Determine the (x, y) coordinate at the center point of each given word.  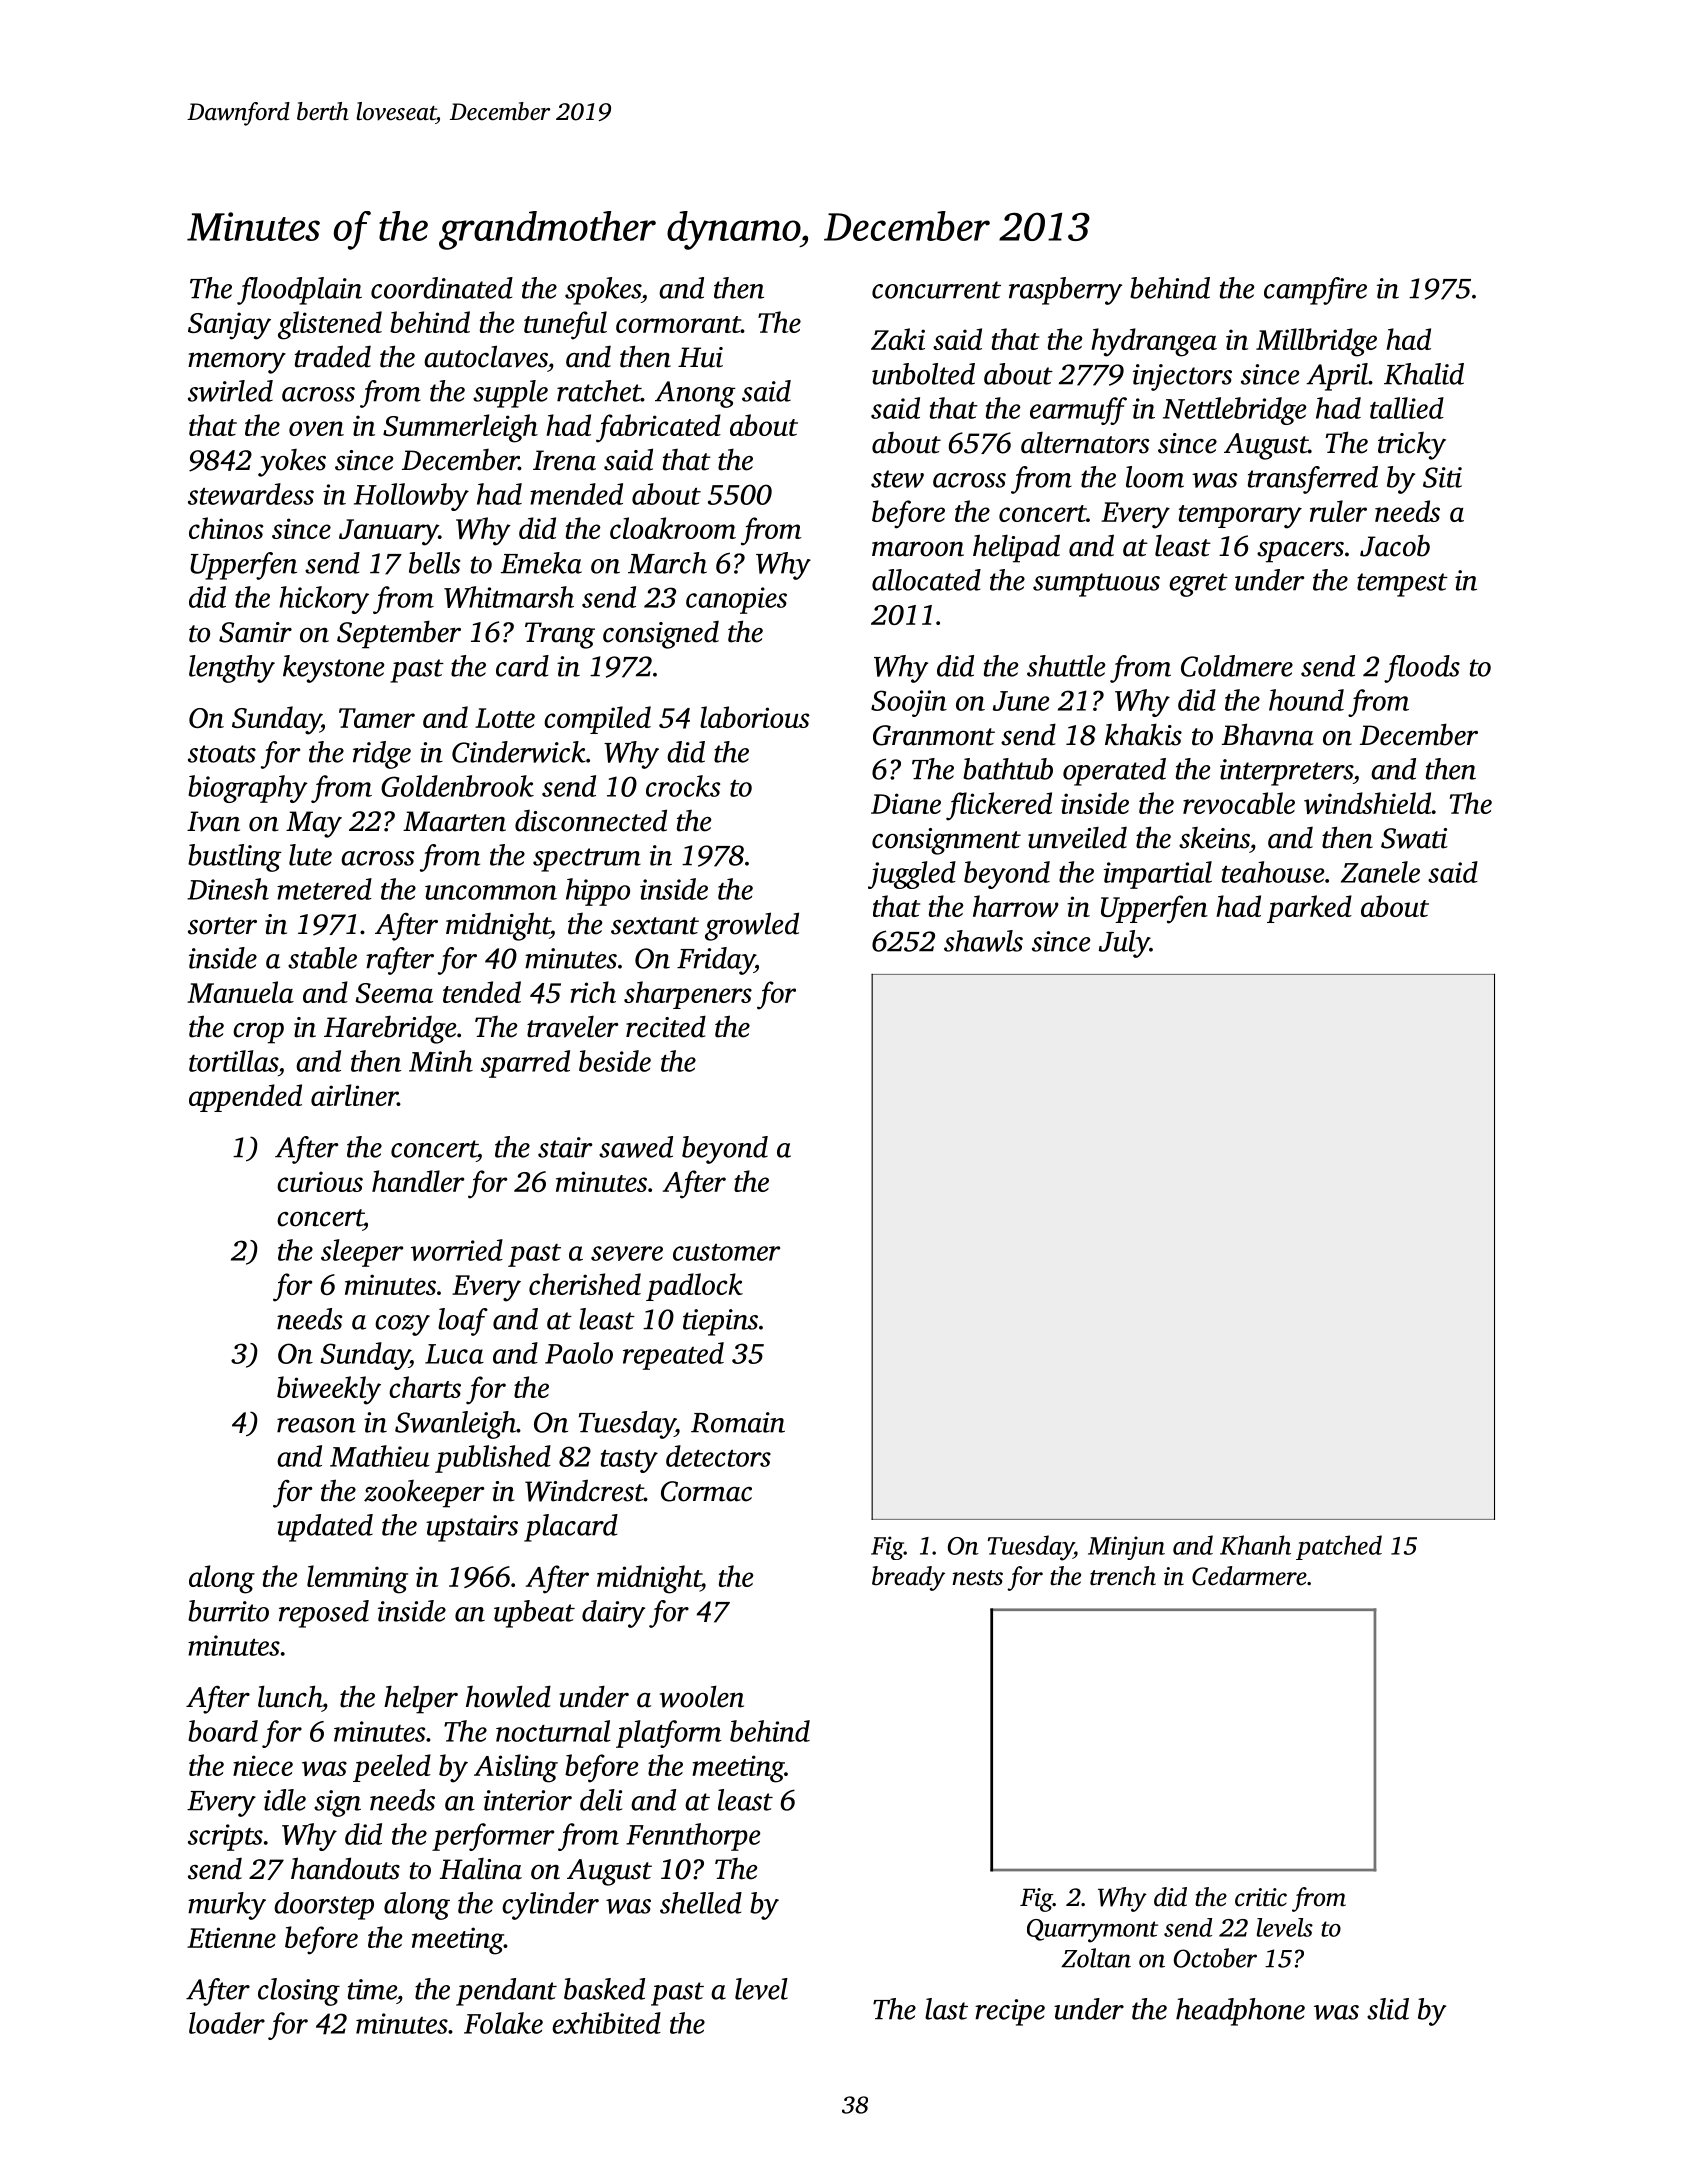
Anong (695, 394)
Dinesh (228, 889)
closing (299, 1992)
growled (752, 926)
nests (977, 1578)
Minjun (1126, 1548)
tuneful (565, 325)
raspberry (1065, 291)
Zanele (1380, 872)
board (223, 1731)
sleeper (362, 1253)
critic (1261, 1897)
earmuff (1078, 411)
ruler (1338, 511)
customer (726, 1252)
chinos (226, 528)
